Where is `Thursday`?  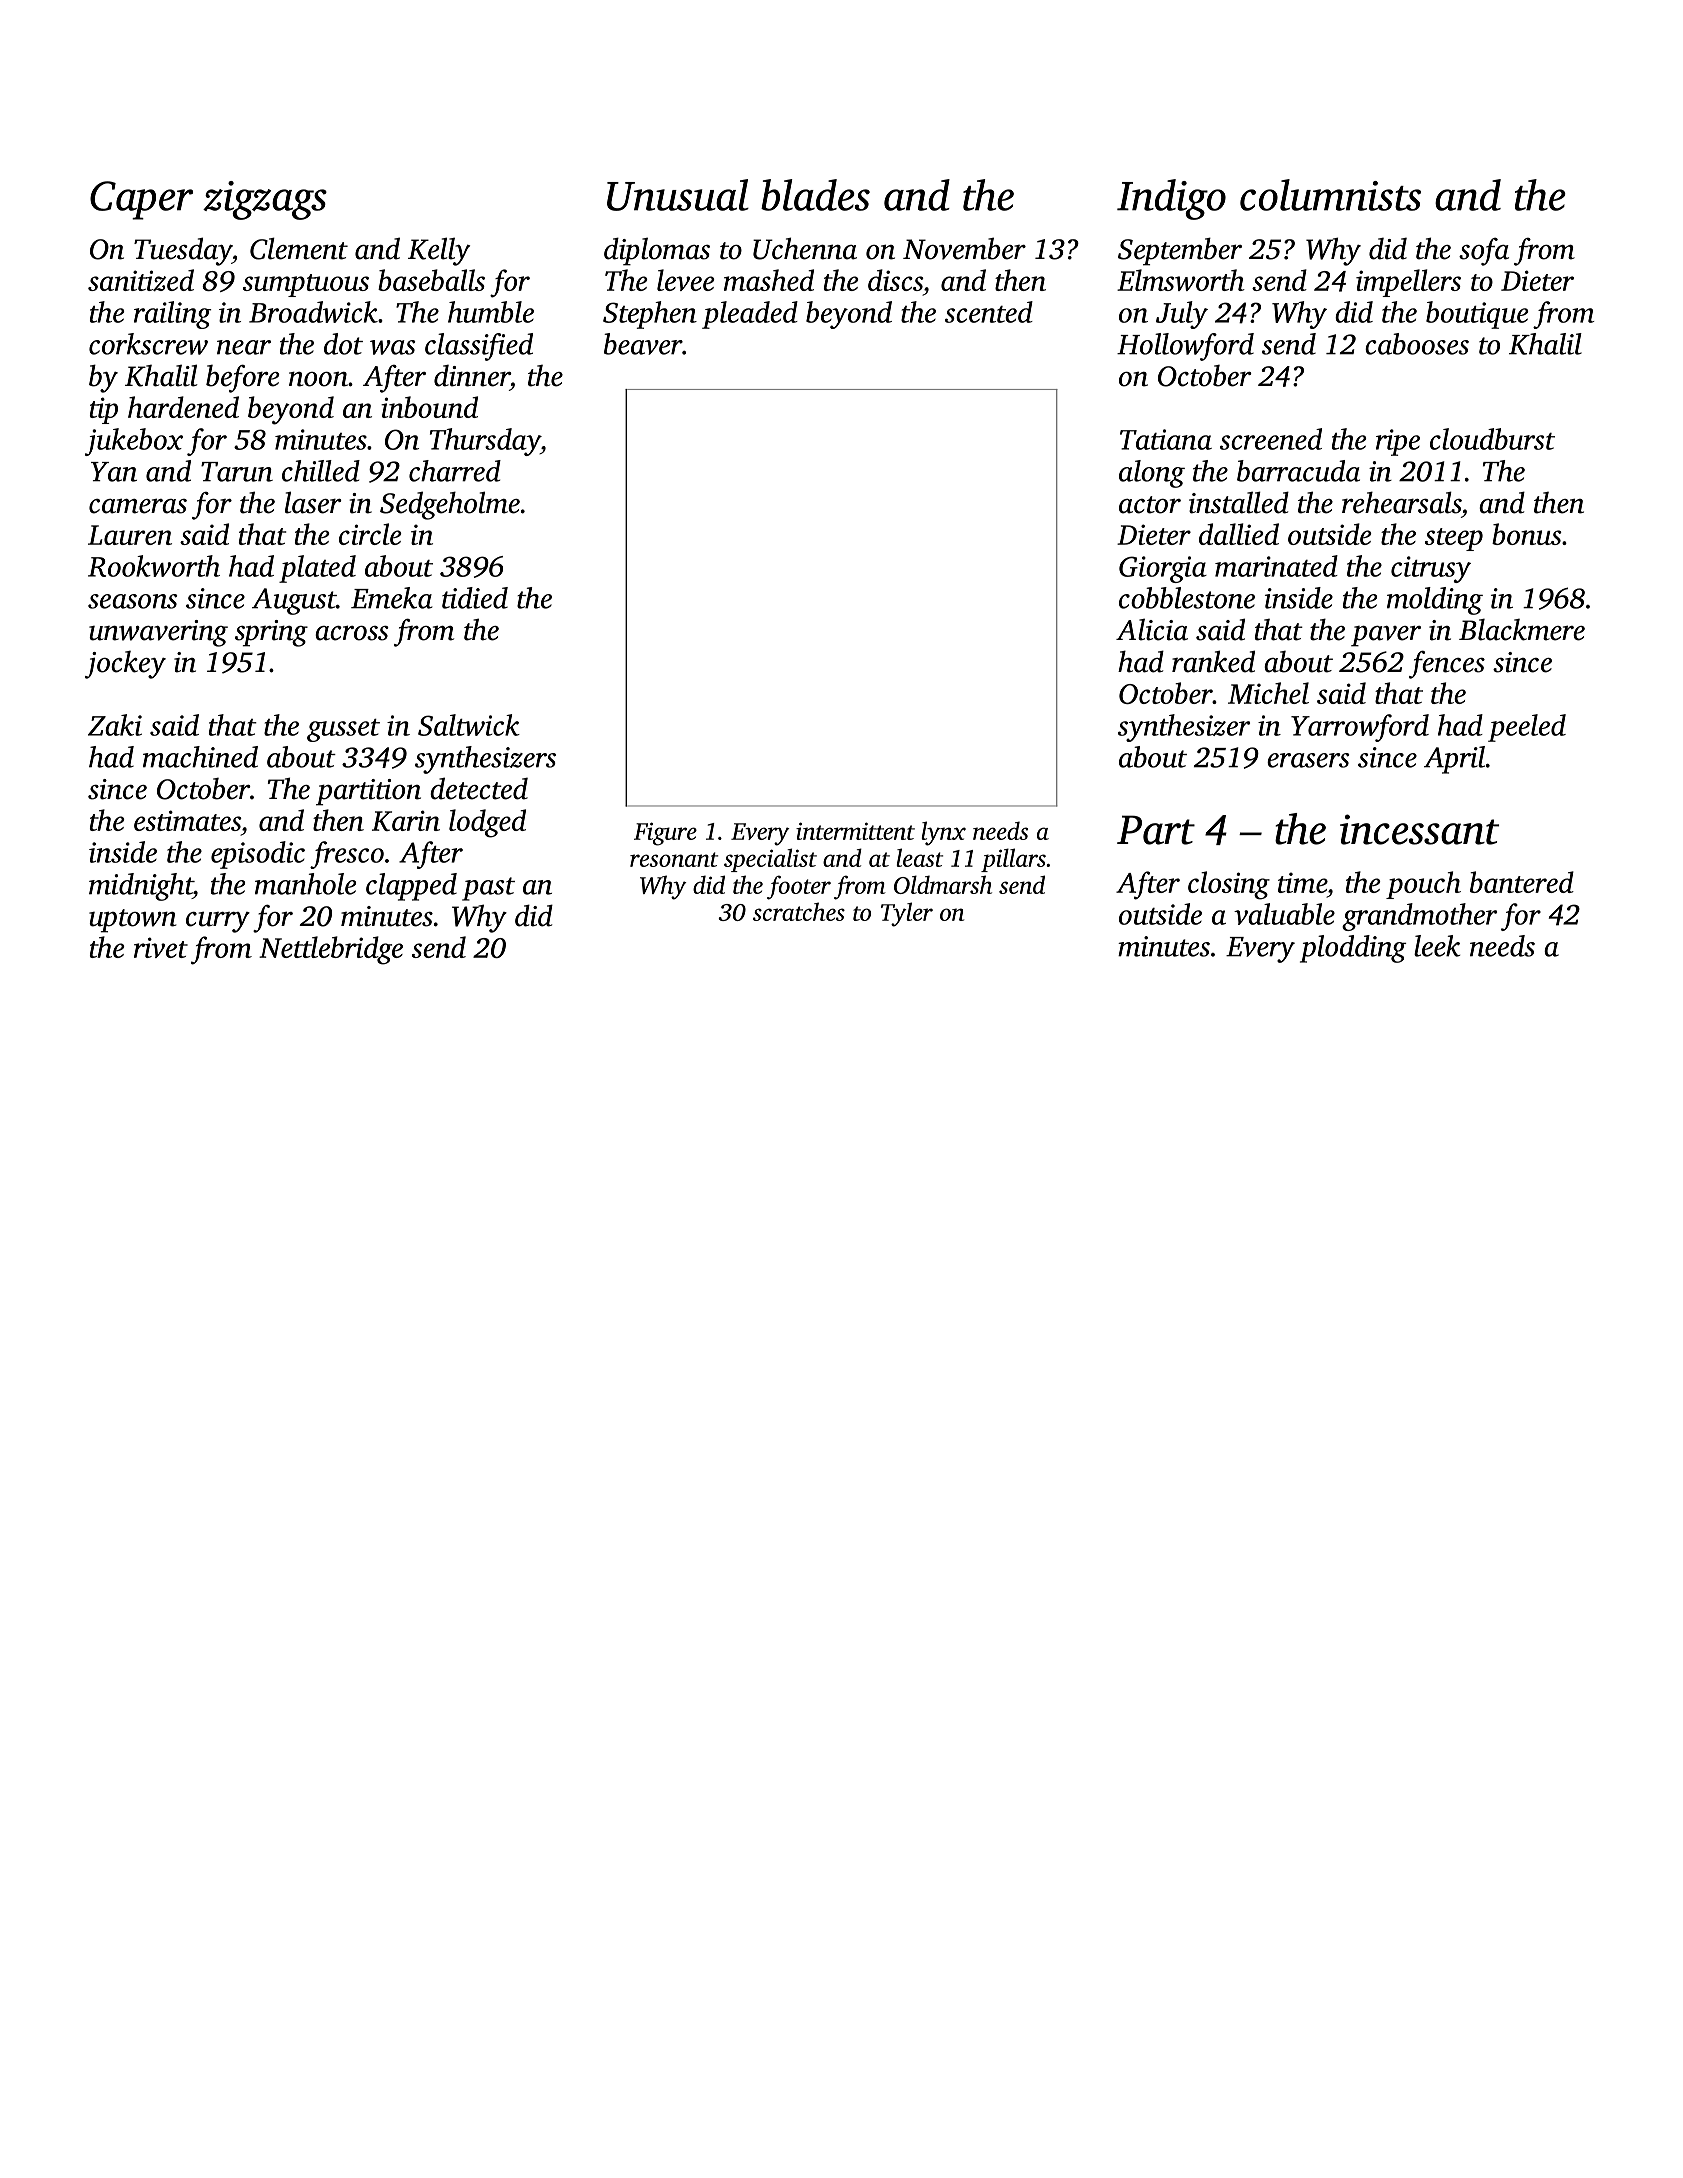
Thursday is located at coordinates (485, 442).
